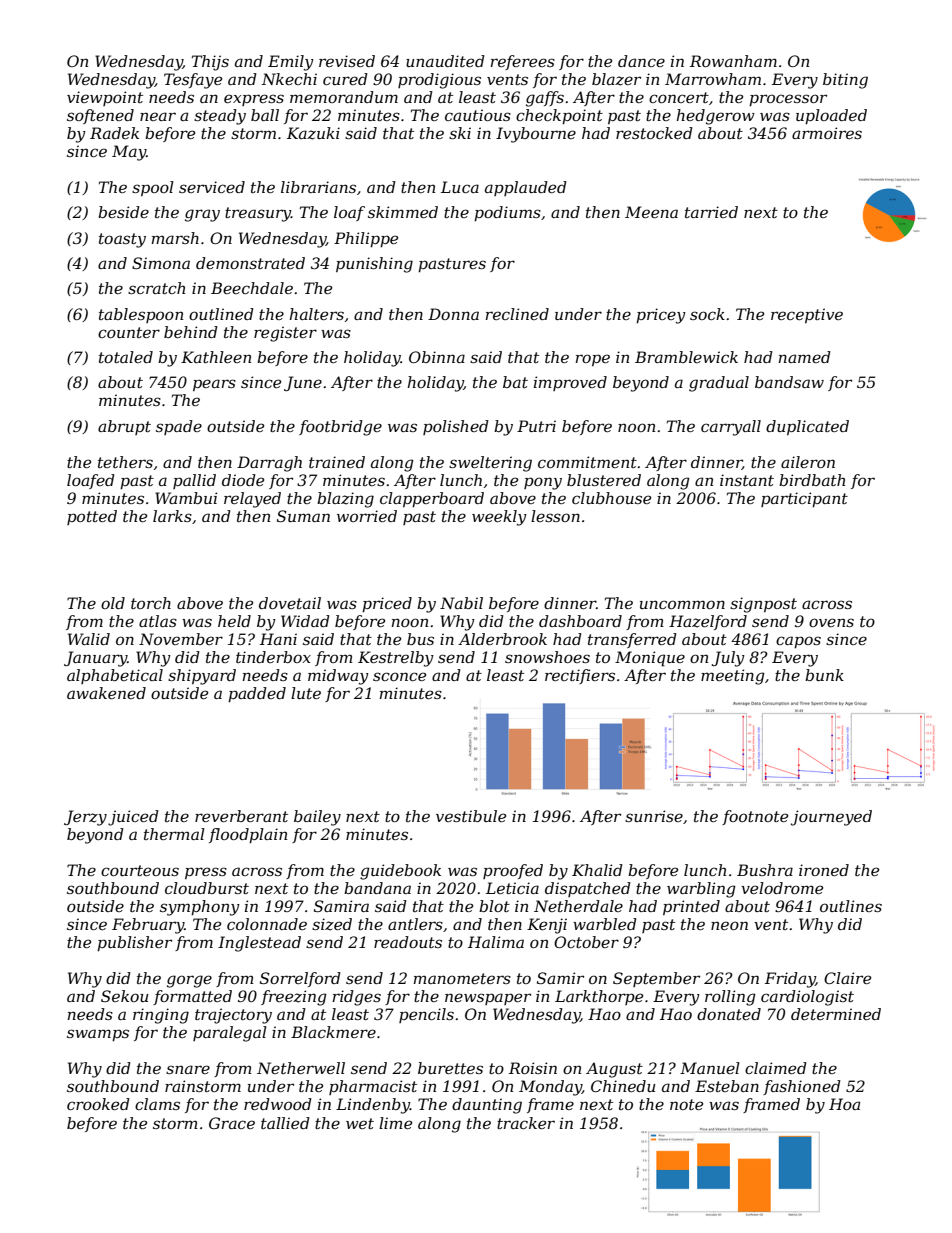 This image has width=952, height=1233. What do you see at coordinates (453, 314) in the image?
I see `Donna` at bounding box center [453, 314].
